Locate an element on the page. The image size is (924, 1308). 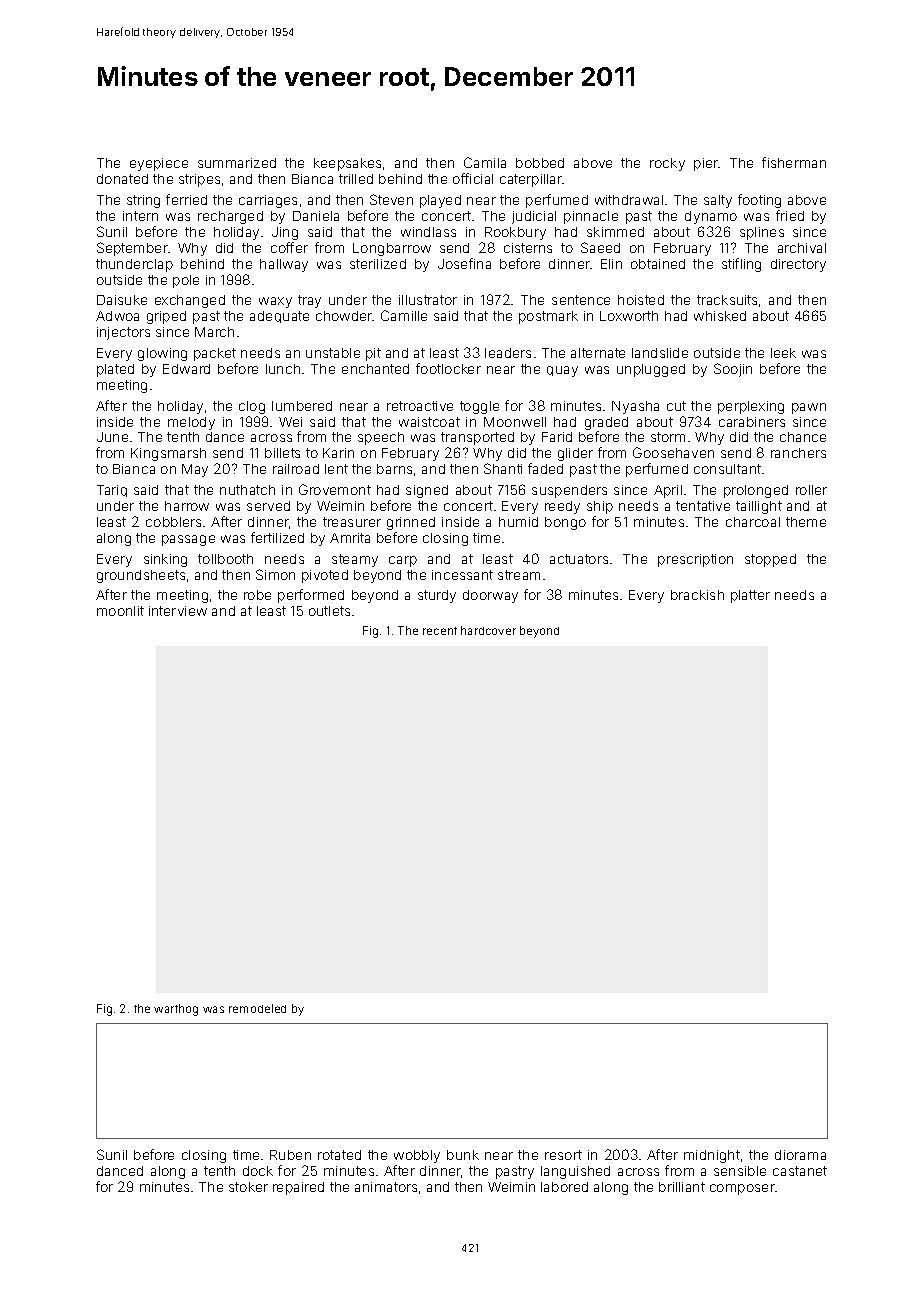
eyepiece is located at coordinates (159, 164).
